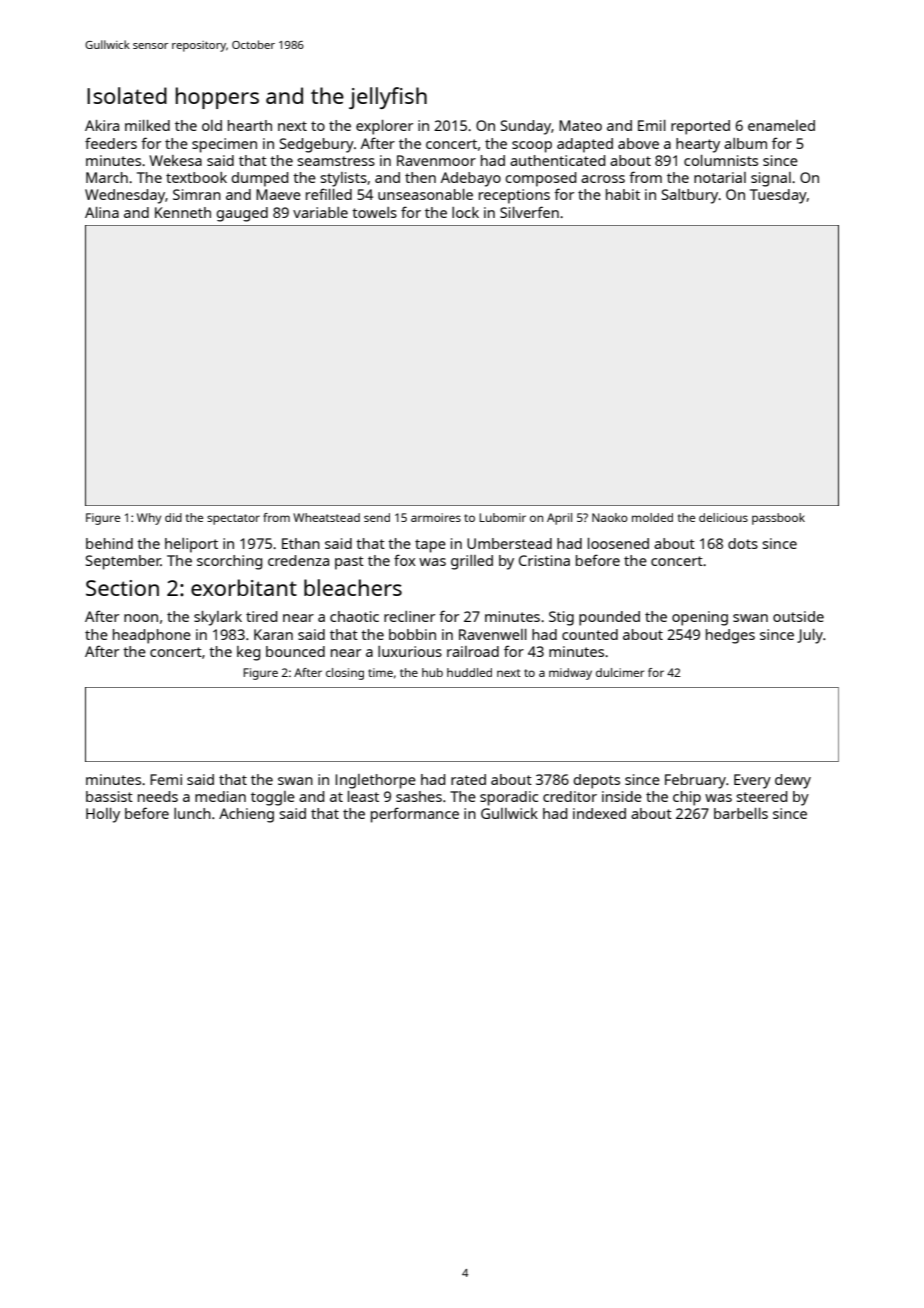 This screenshot has width=924, height=1308. What do you see at coordinates (109, 796) in the screenshot?
I see `bassist` at bounding box center [109, 796].
